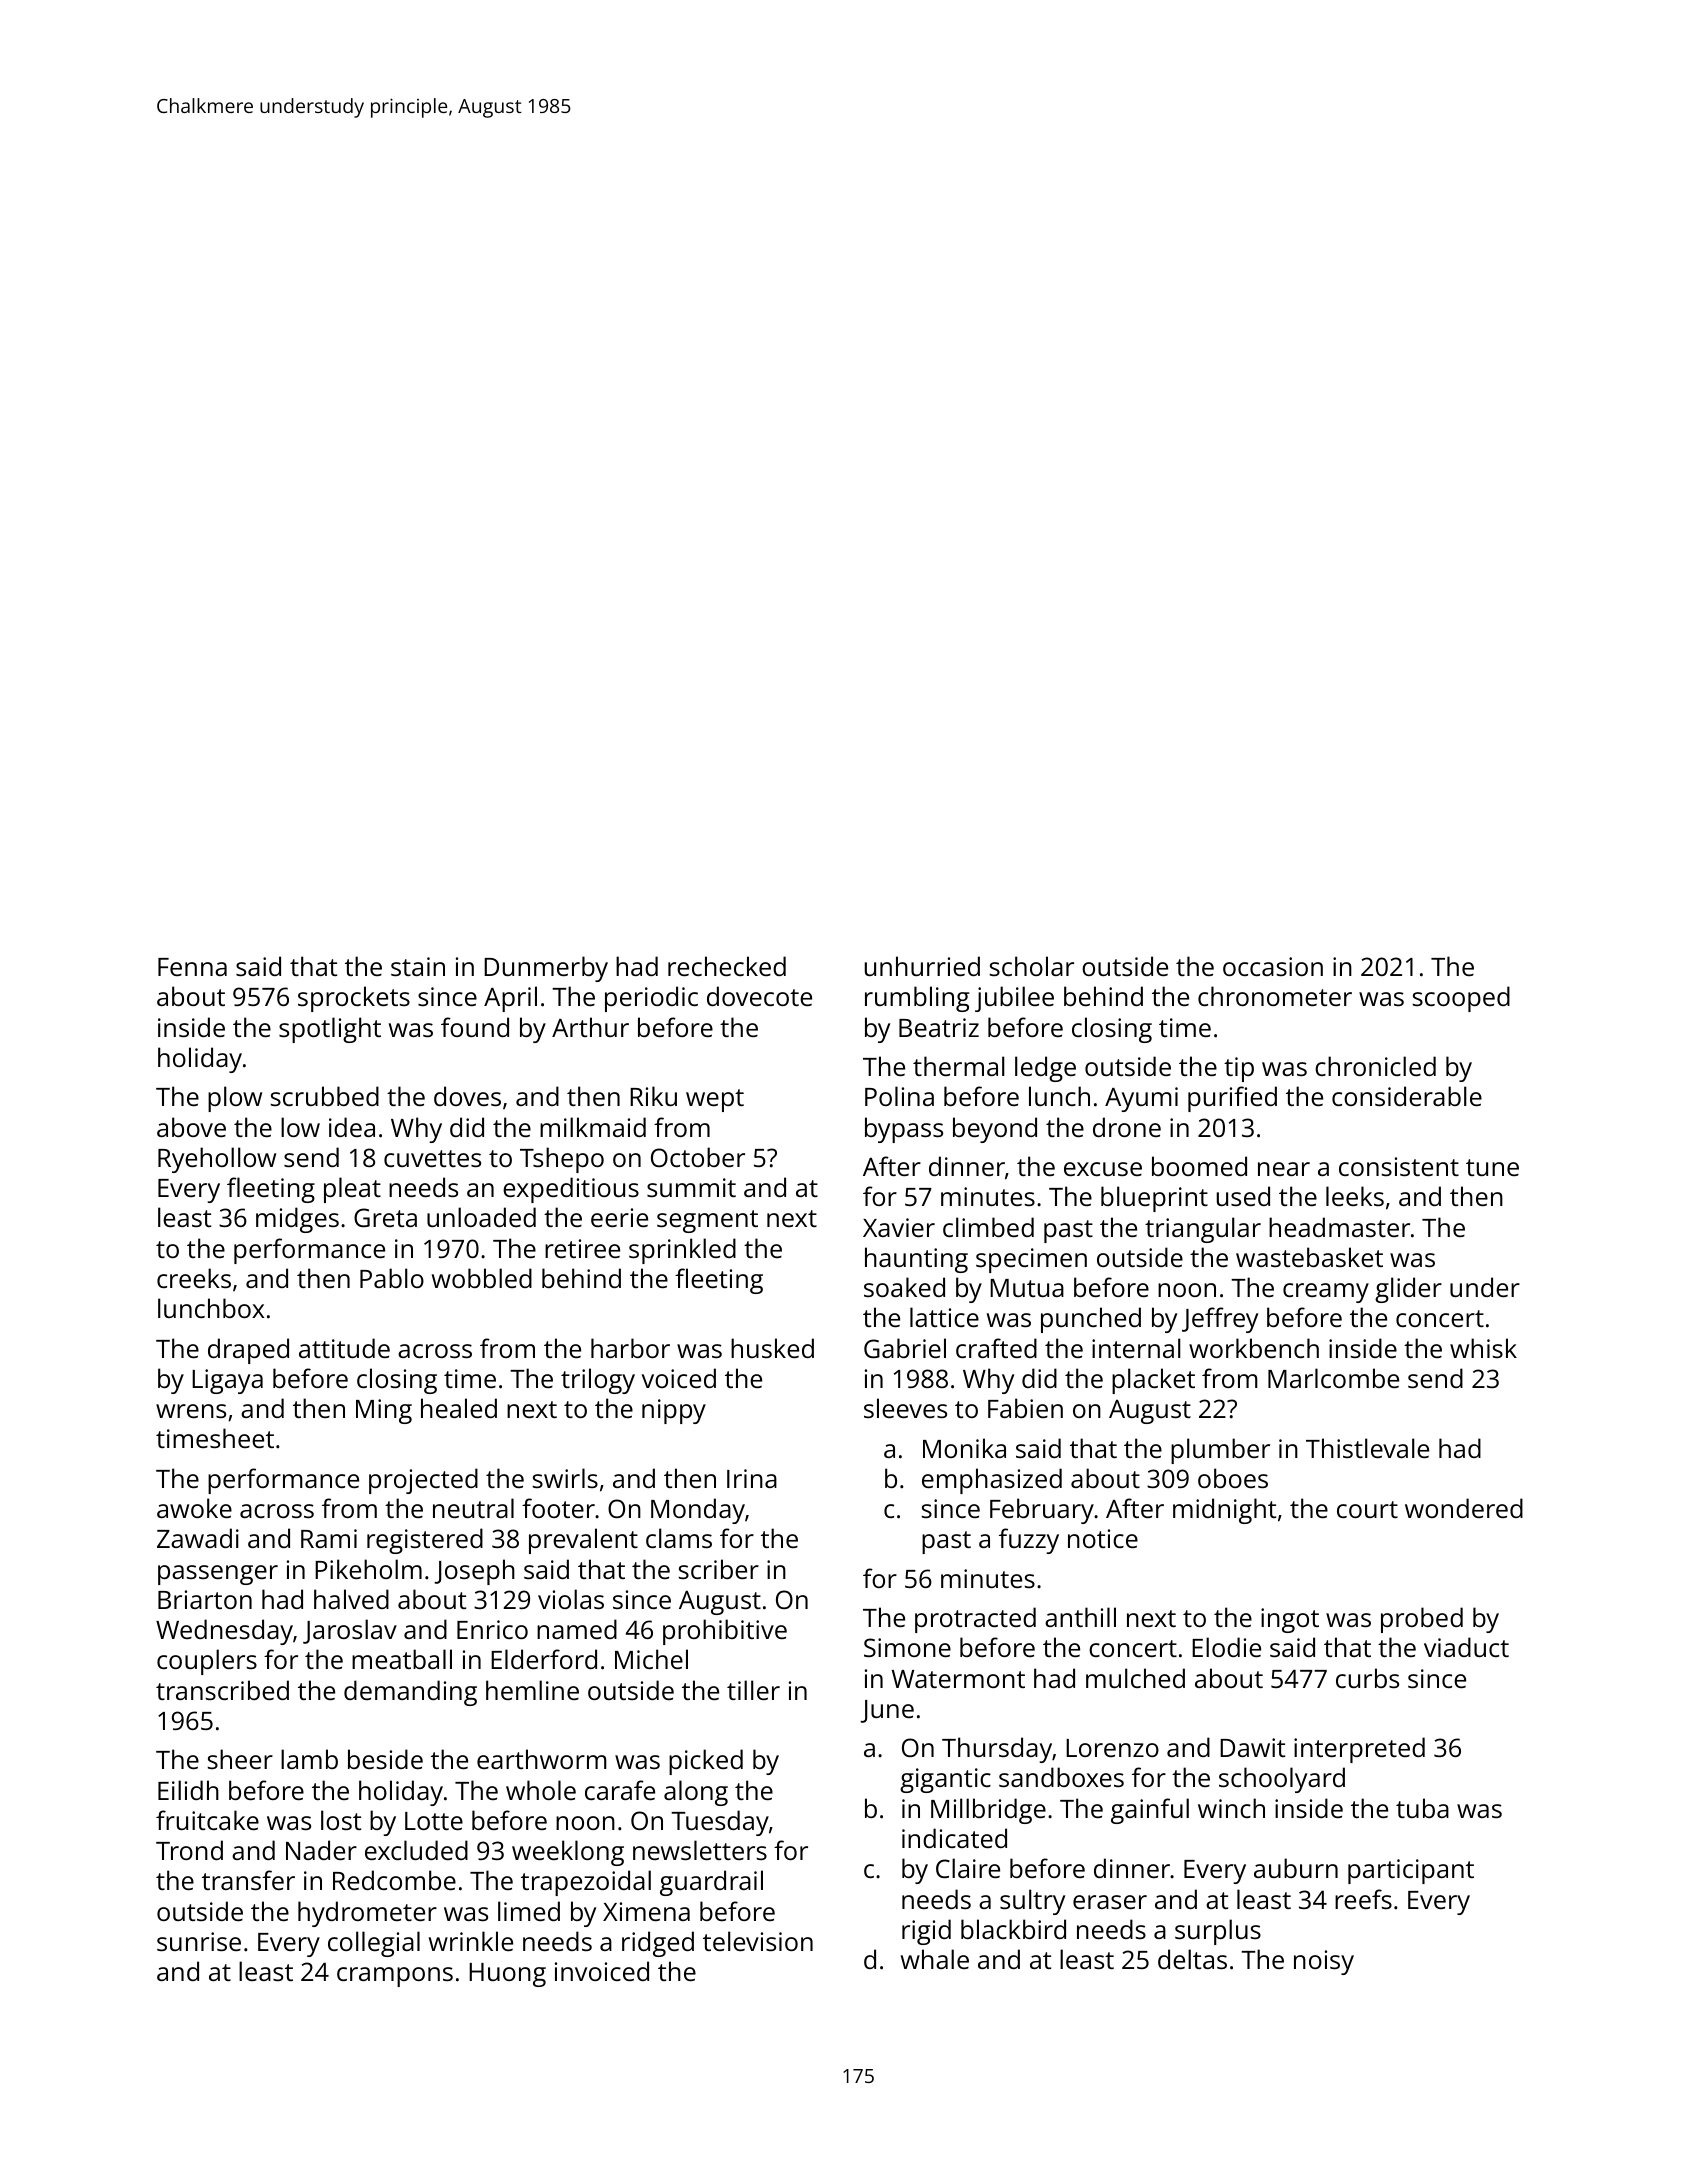  What do you see at coordinates (1367, 1448) in the page?
I see `Thistlevale` at bounding box center [1367, 1448].
